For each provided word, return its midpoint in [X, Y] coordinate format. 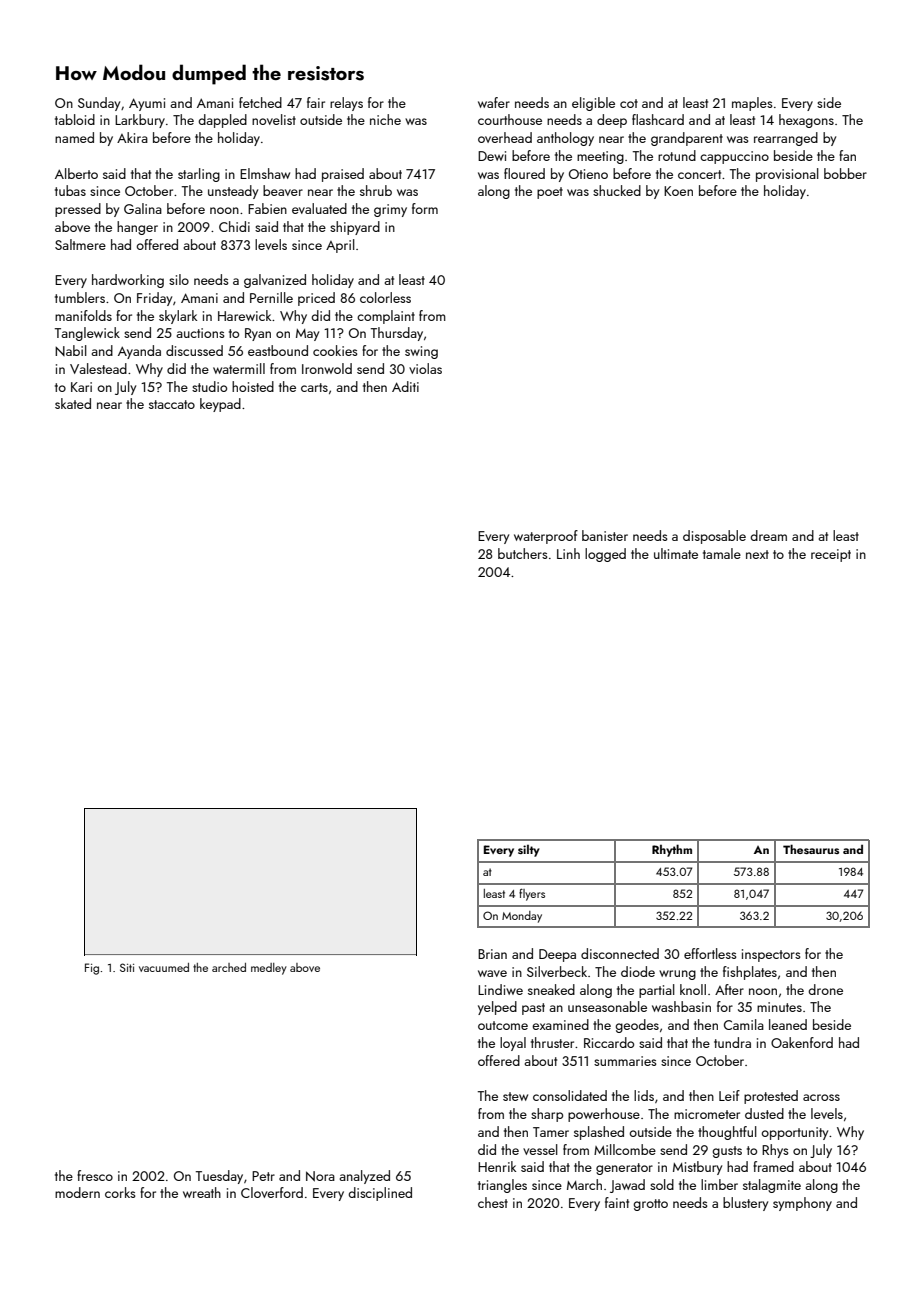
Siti [127, 967]
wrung [677, 975]
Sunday [99, 104]
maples [752, 104]
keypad [220, 405]
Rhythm [672, 850]
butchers [523, 553]
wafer [494, 102]
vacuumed [164, 967]
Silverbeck [557, 971]
